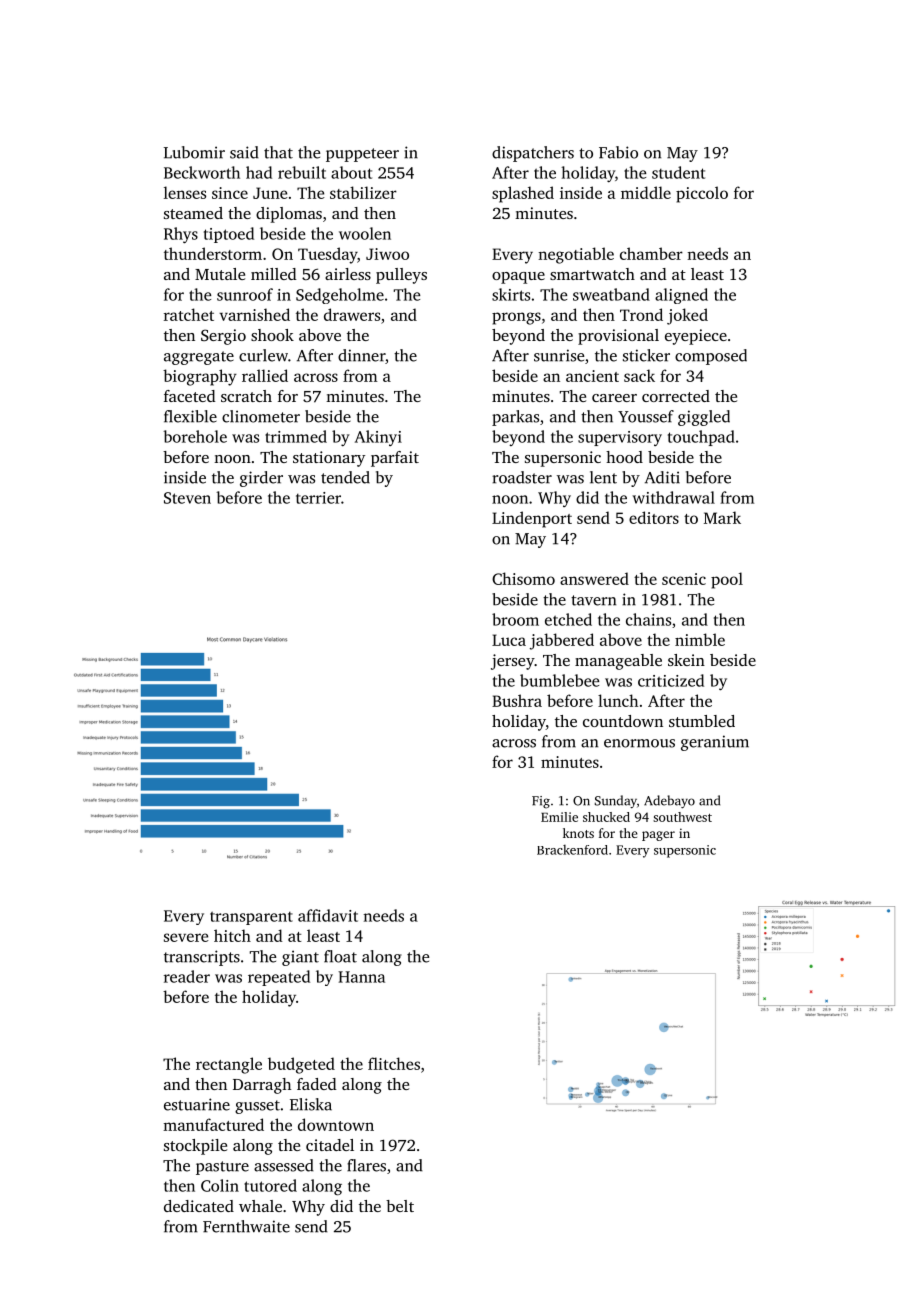 This screenshot has height=1311, width=924. I want to click on Steven, so click(187, 498).
